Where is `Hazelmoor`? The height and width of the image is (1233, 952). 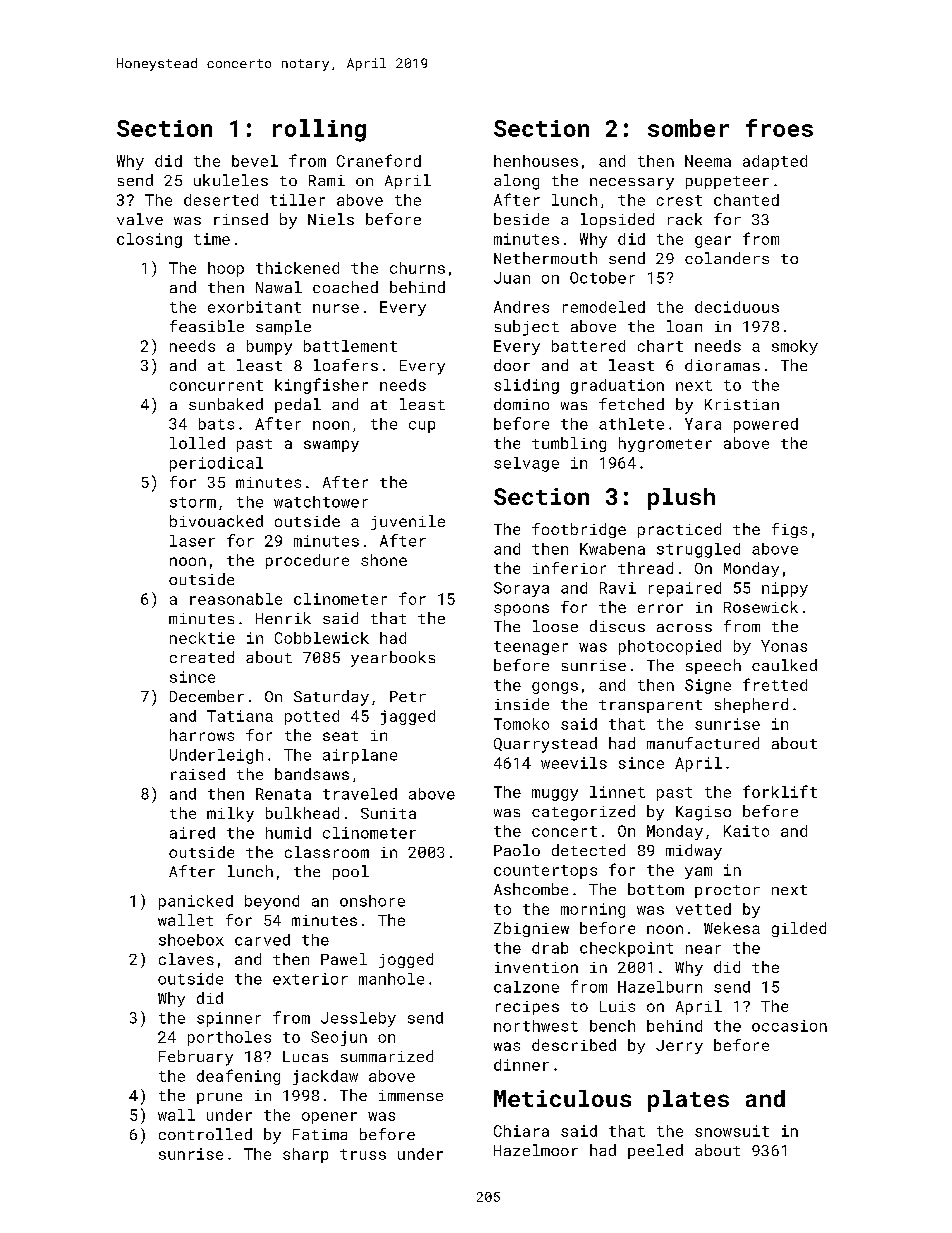
Hazelmoor is located at coordinates (536, 1150).
